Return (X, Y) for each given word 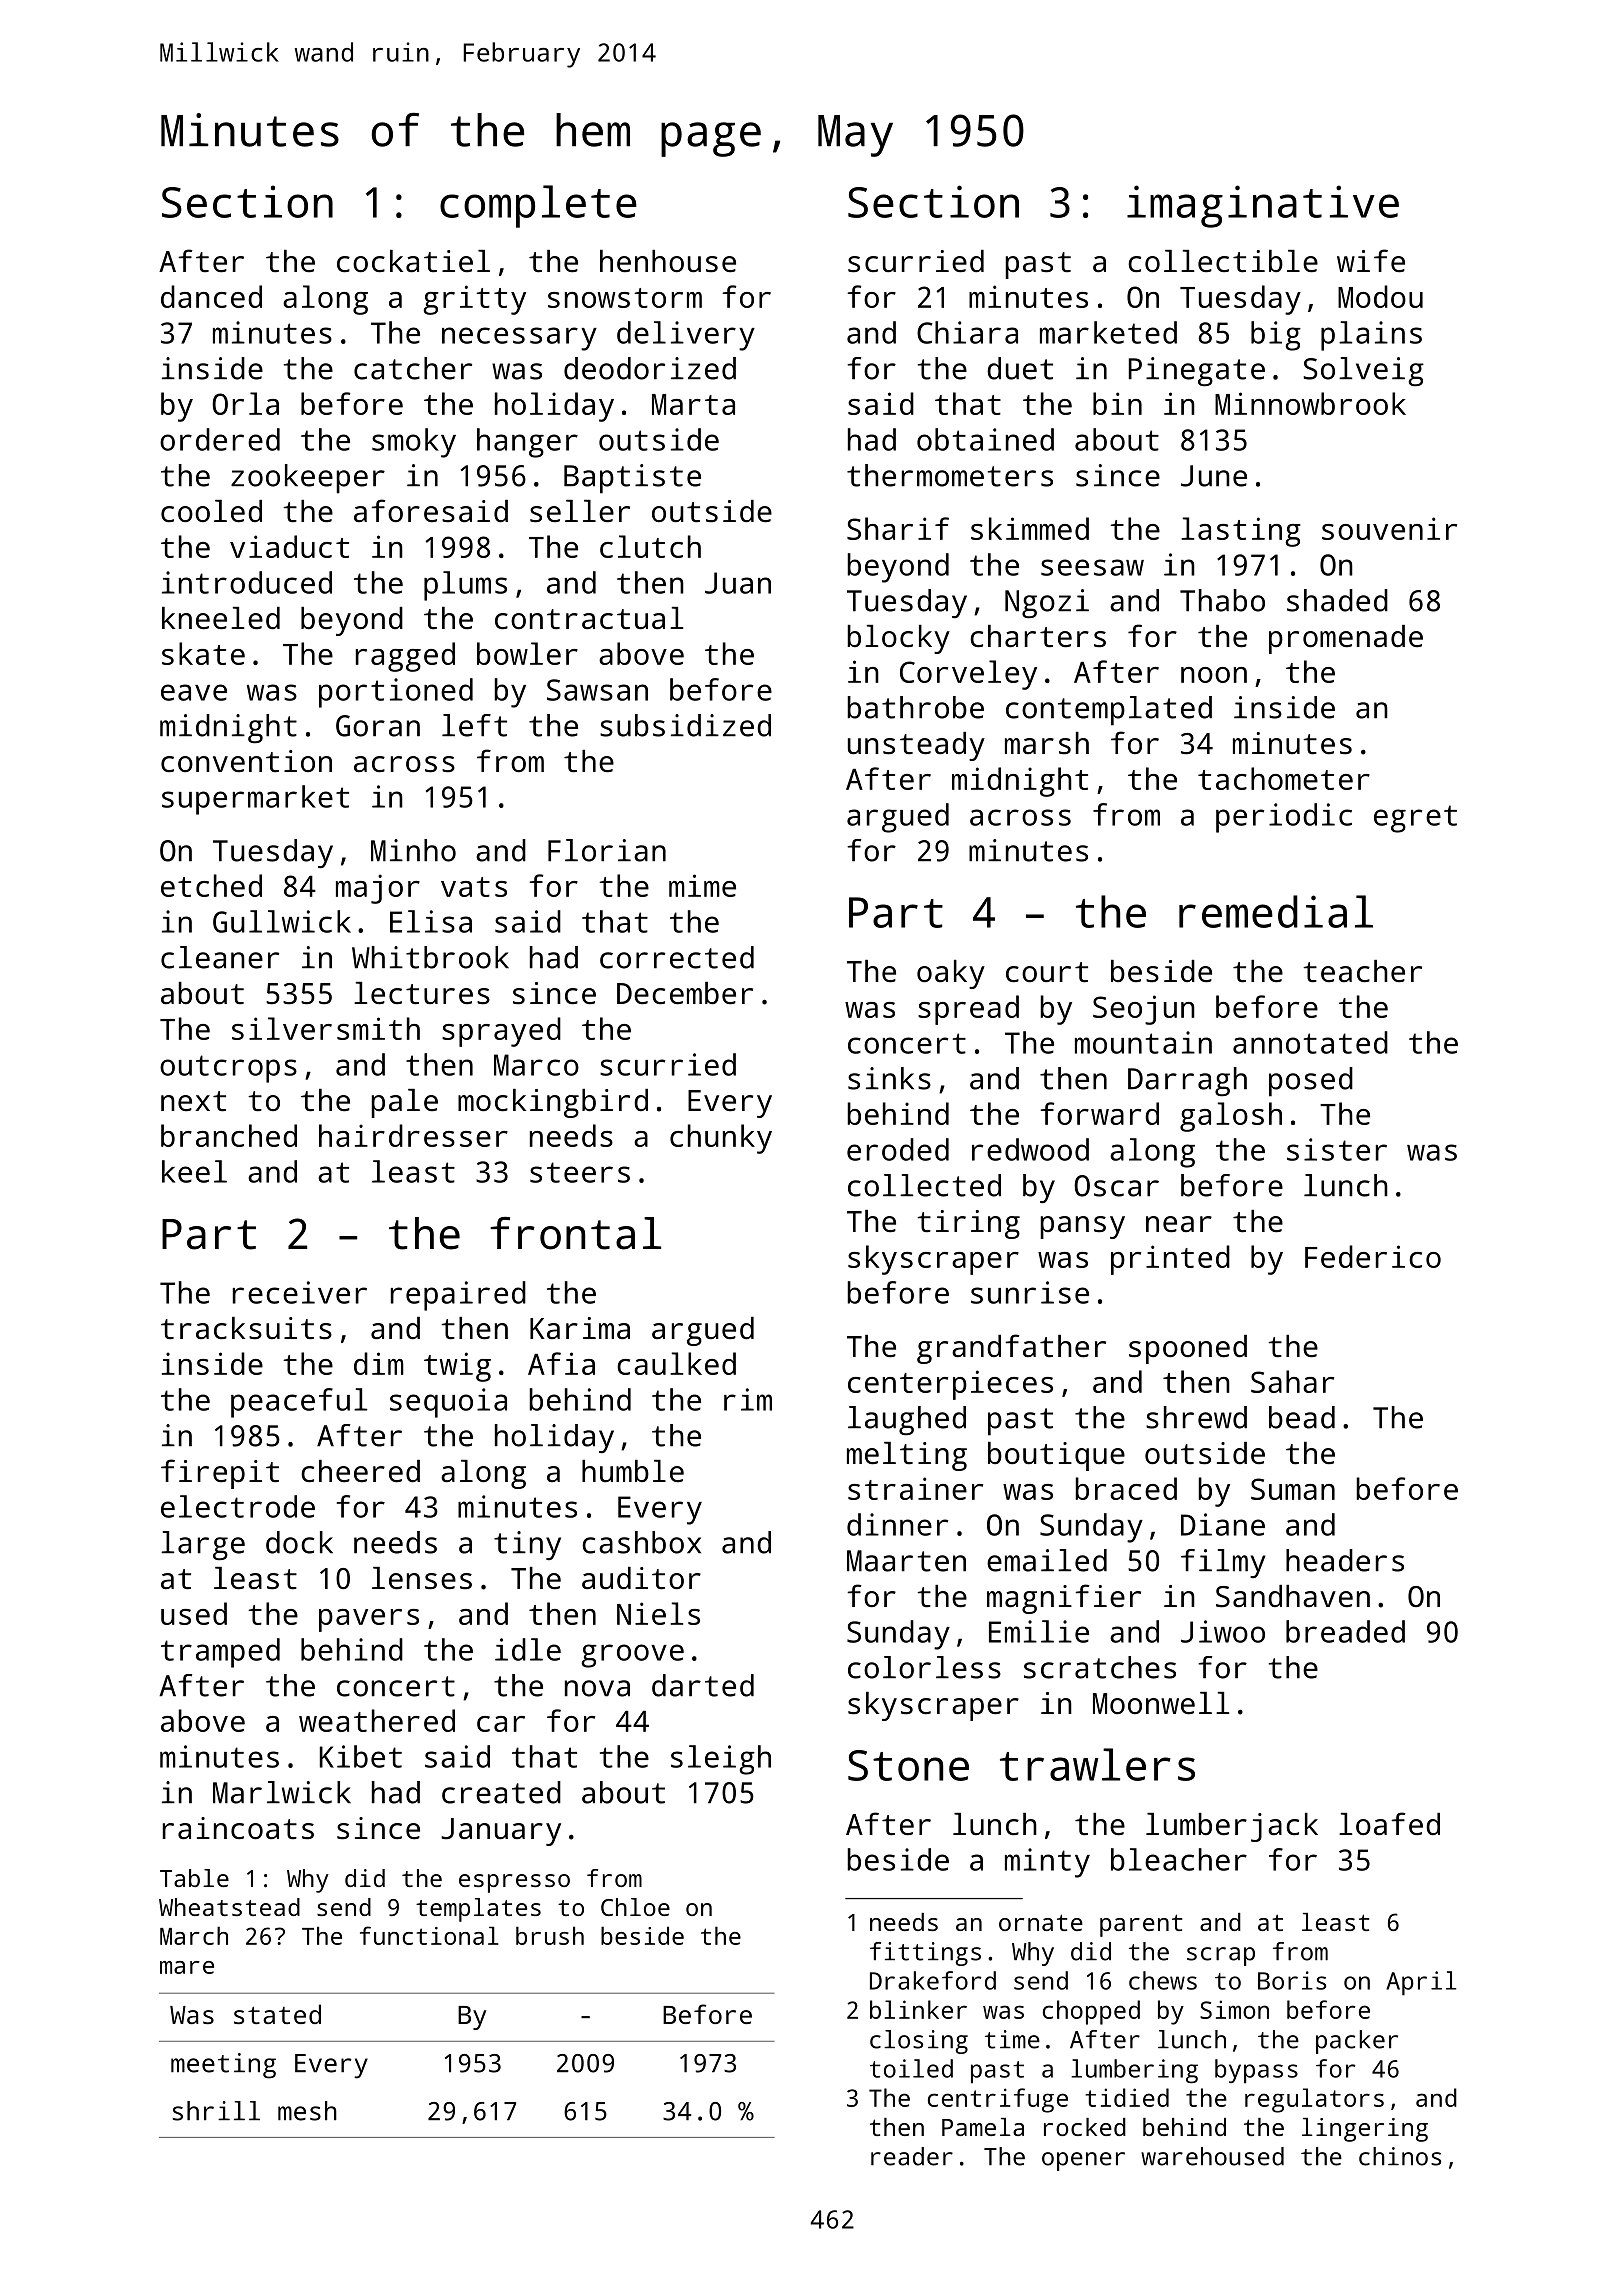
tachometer (1284, 778)
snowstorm (625, 298)
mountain (1143, 1042)
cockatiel (413, 261)
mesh (307, 2111)
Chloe (635, 1907)
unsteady (916, 746)
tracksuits (246, 1328)
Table (194, 1878)
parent (1141, 1925)
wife (1371, 261)
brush (550, 1935)
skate (203, 653)
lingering (1365, 2130)
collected (924, 1185)
